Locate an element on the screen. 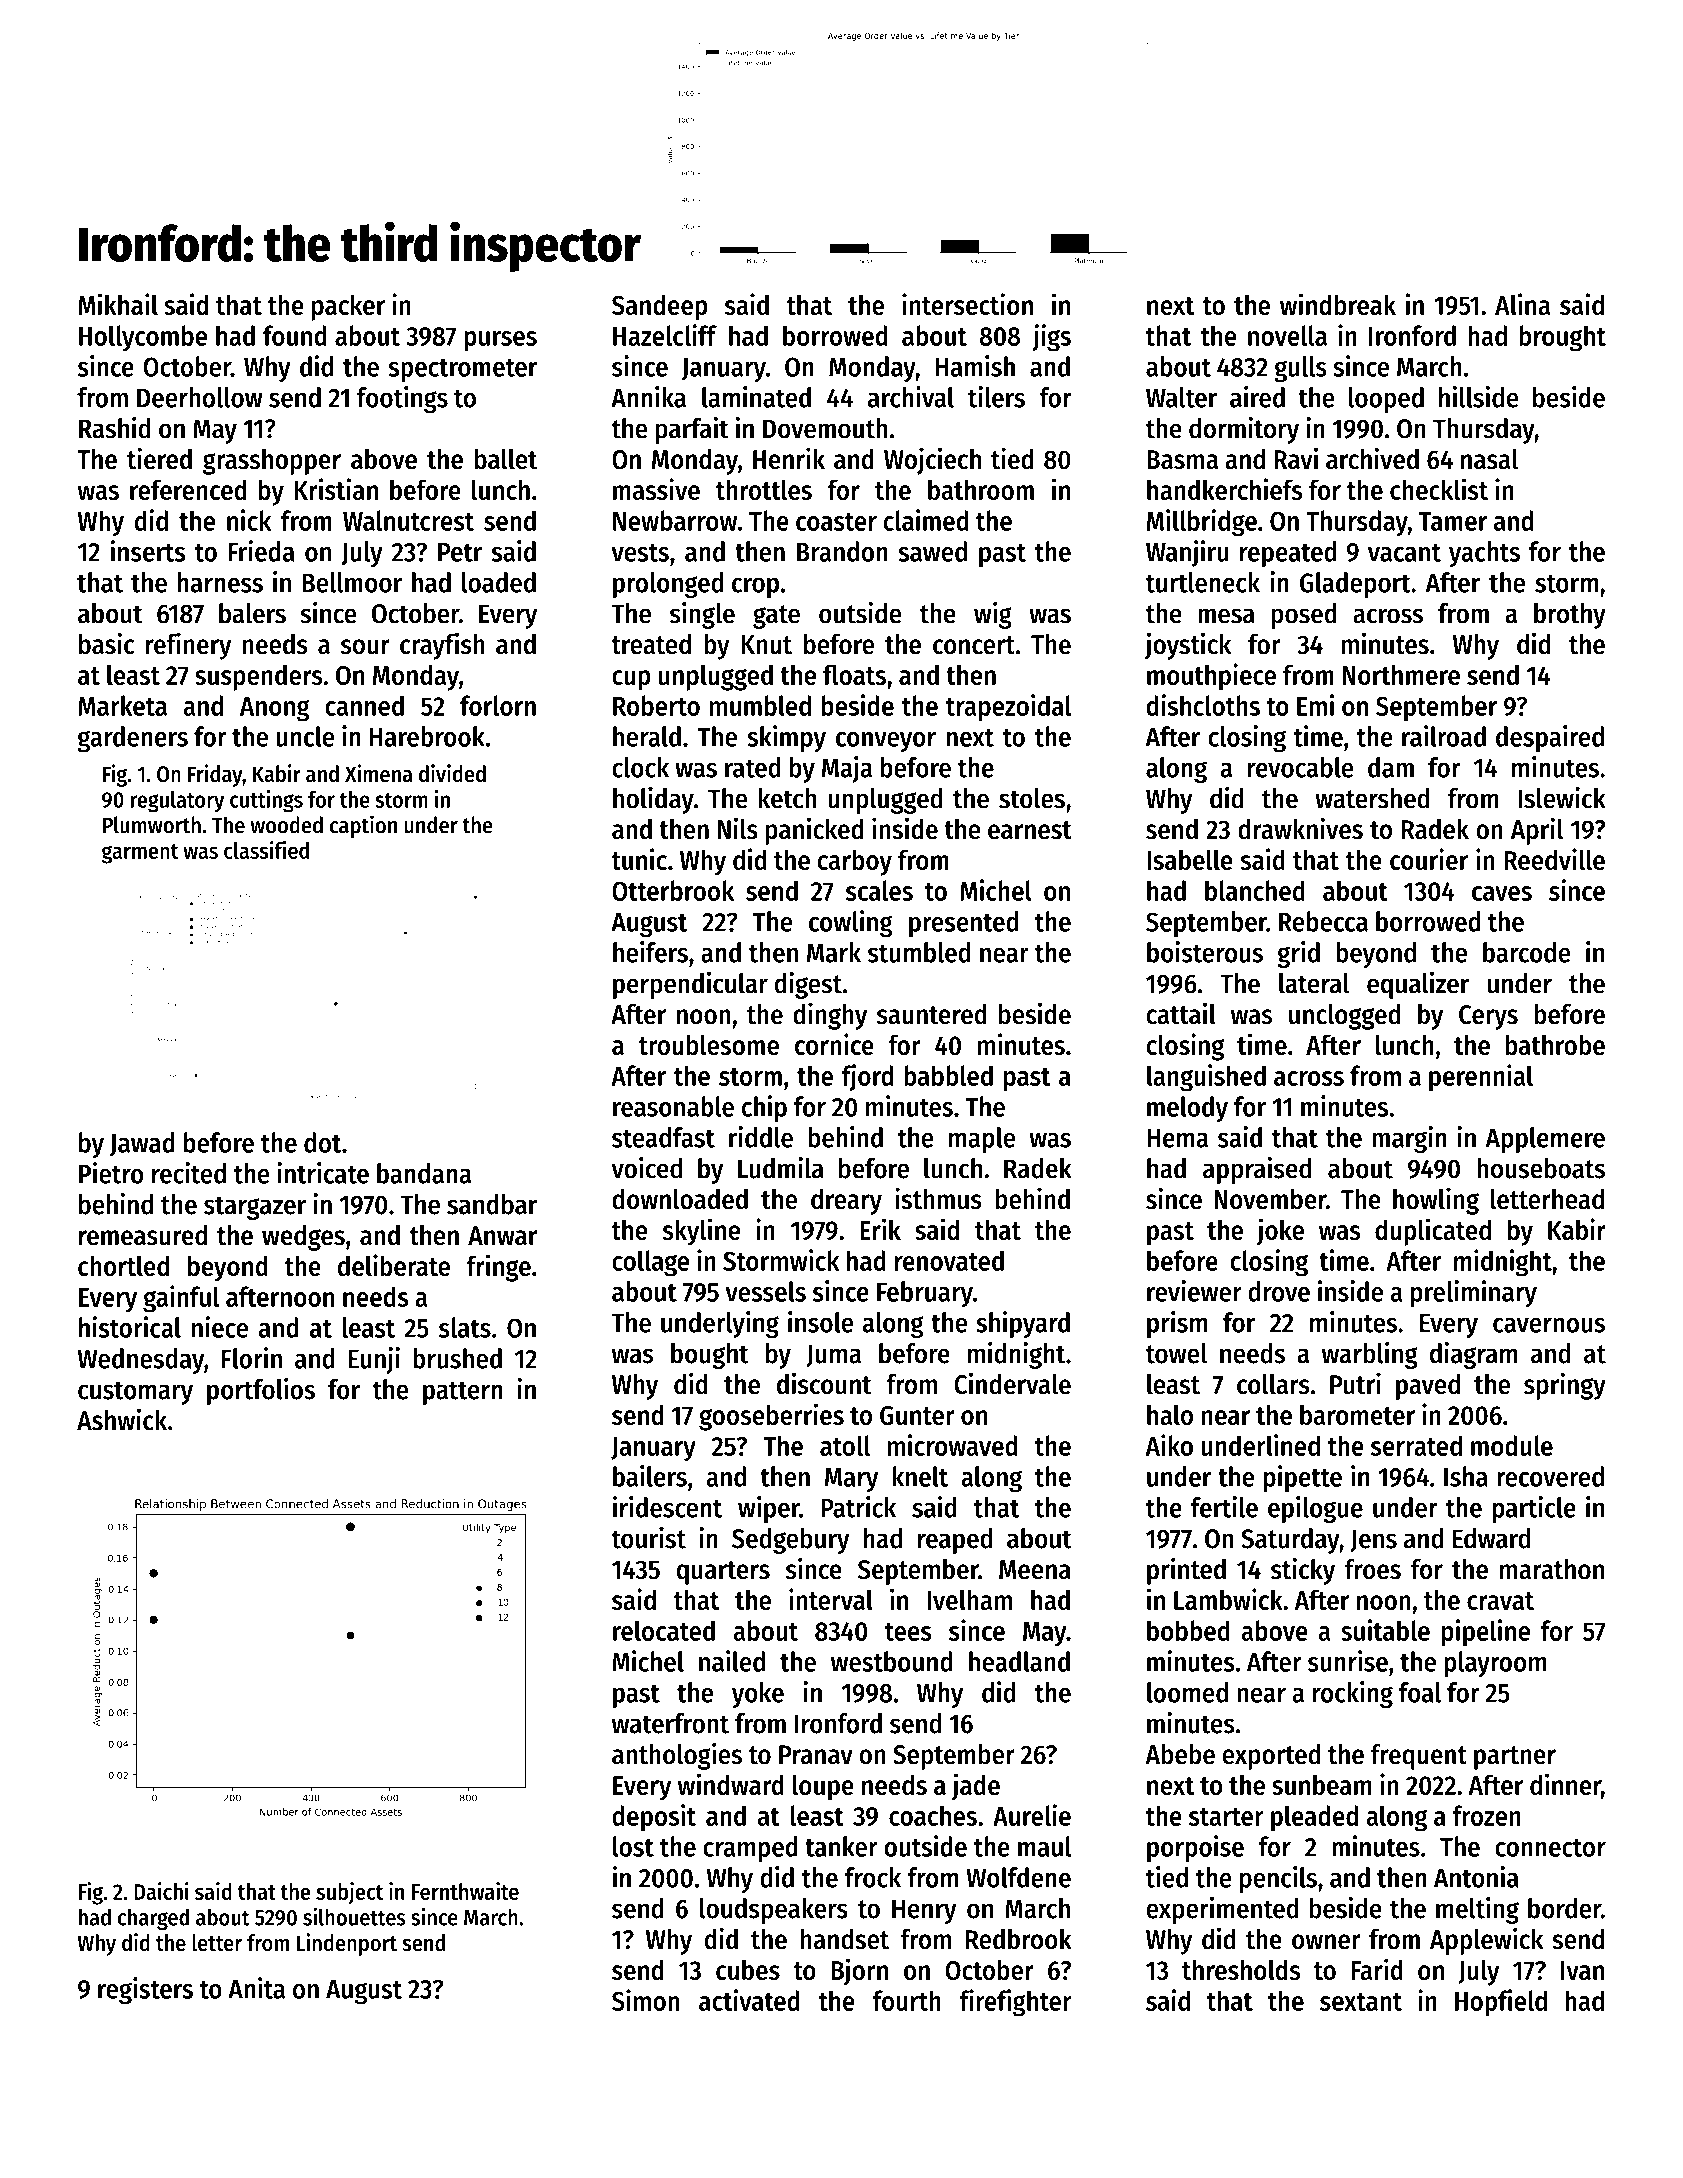 Image resolution: width=1683 pixels, height=2178 pixels. jade is located at coordinates (976, 1787).
